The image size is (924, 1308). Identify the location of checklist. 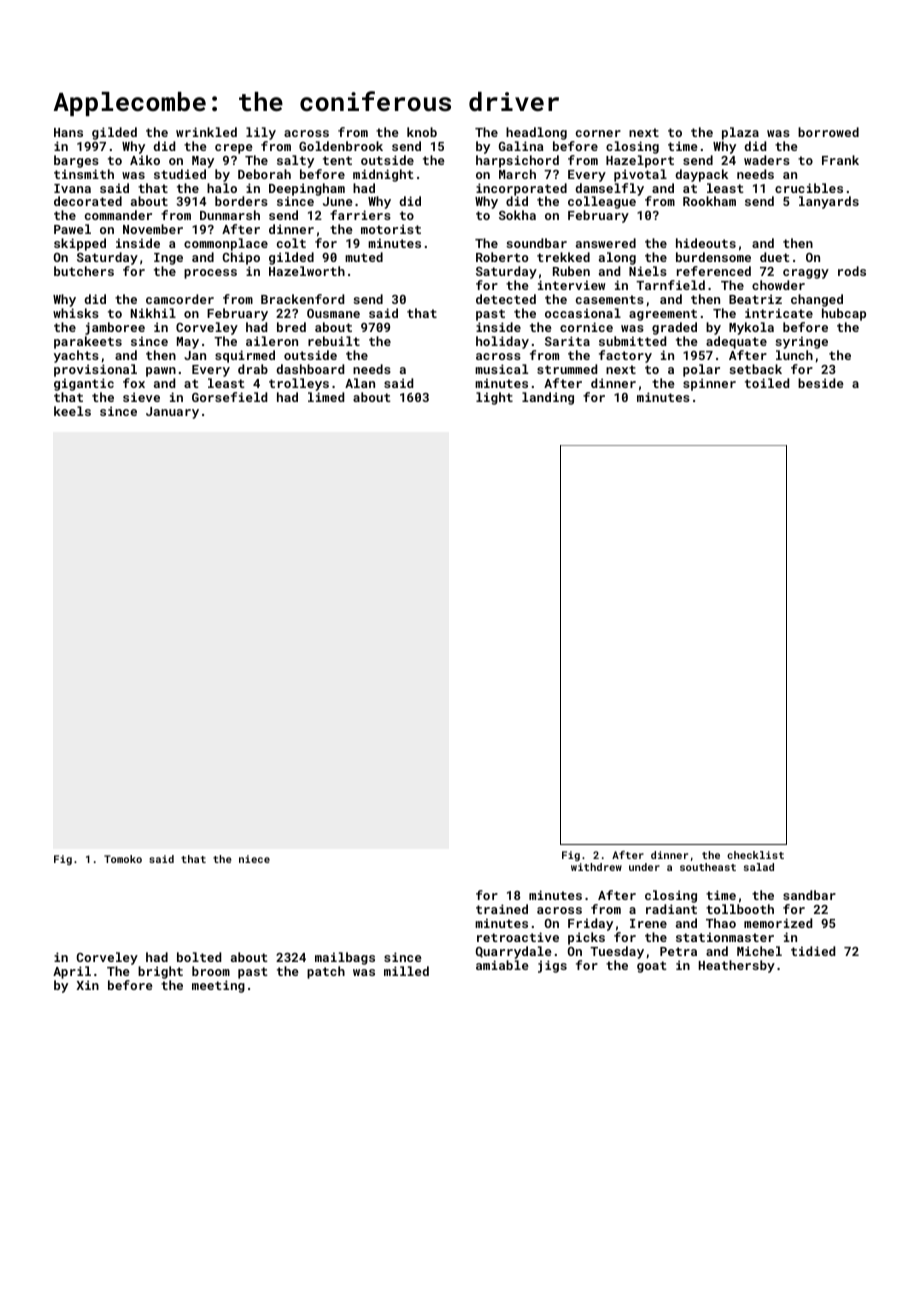
(755, 855).
